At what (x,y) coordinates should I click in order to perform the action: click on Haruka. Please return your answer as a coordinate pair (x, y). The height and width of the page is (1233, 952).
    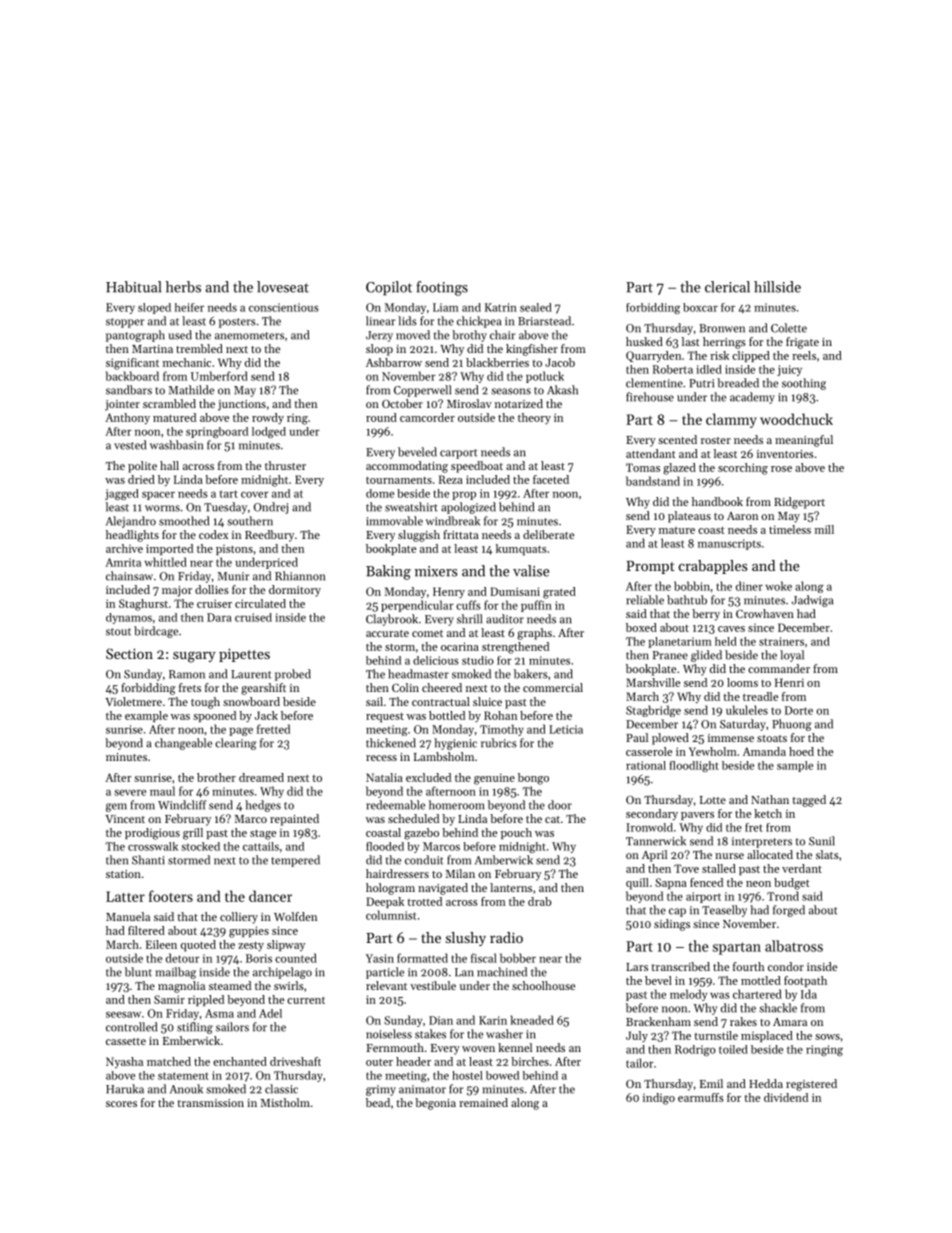
    Looking at the image, I should click on (125, 1089).
